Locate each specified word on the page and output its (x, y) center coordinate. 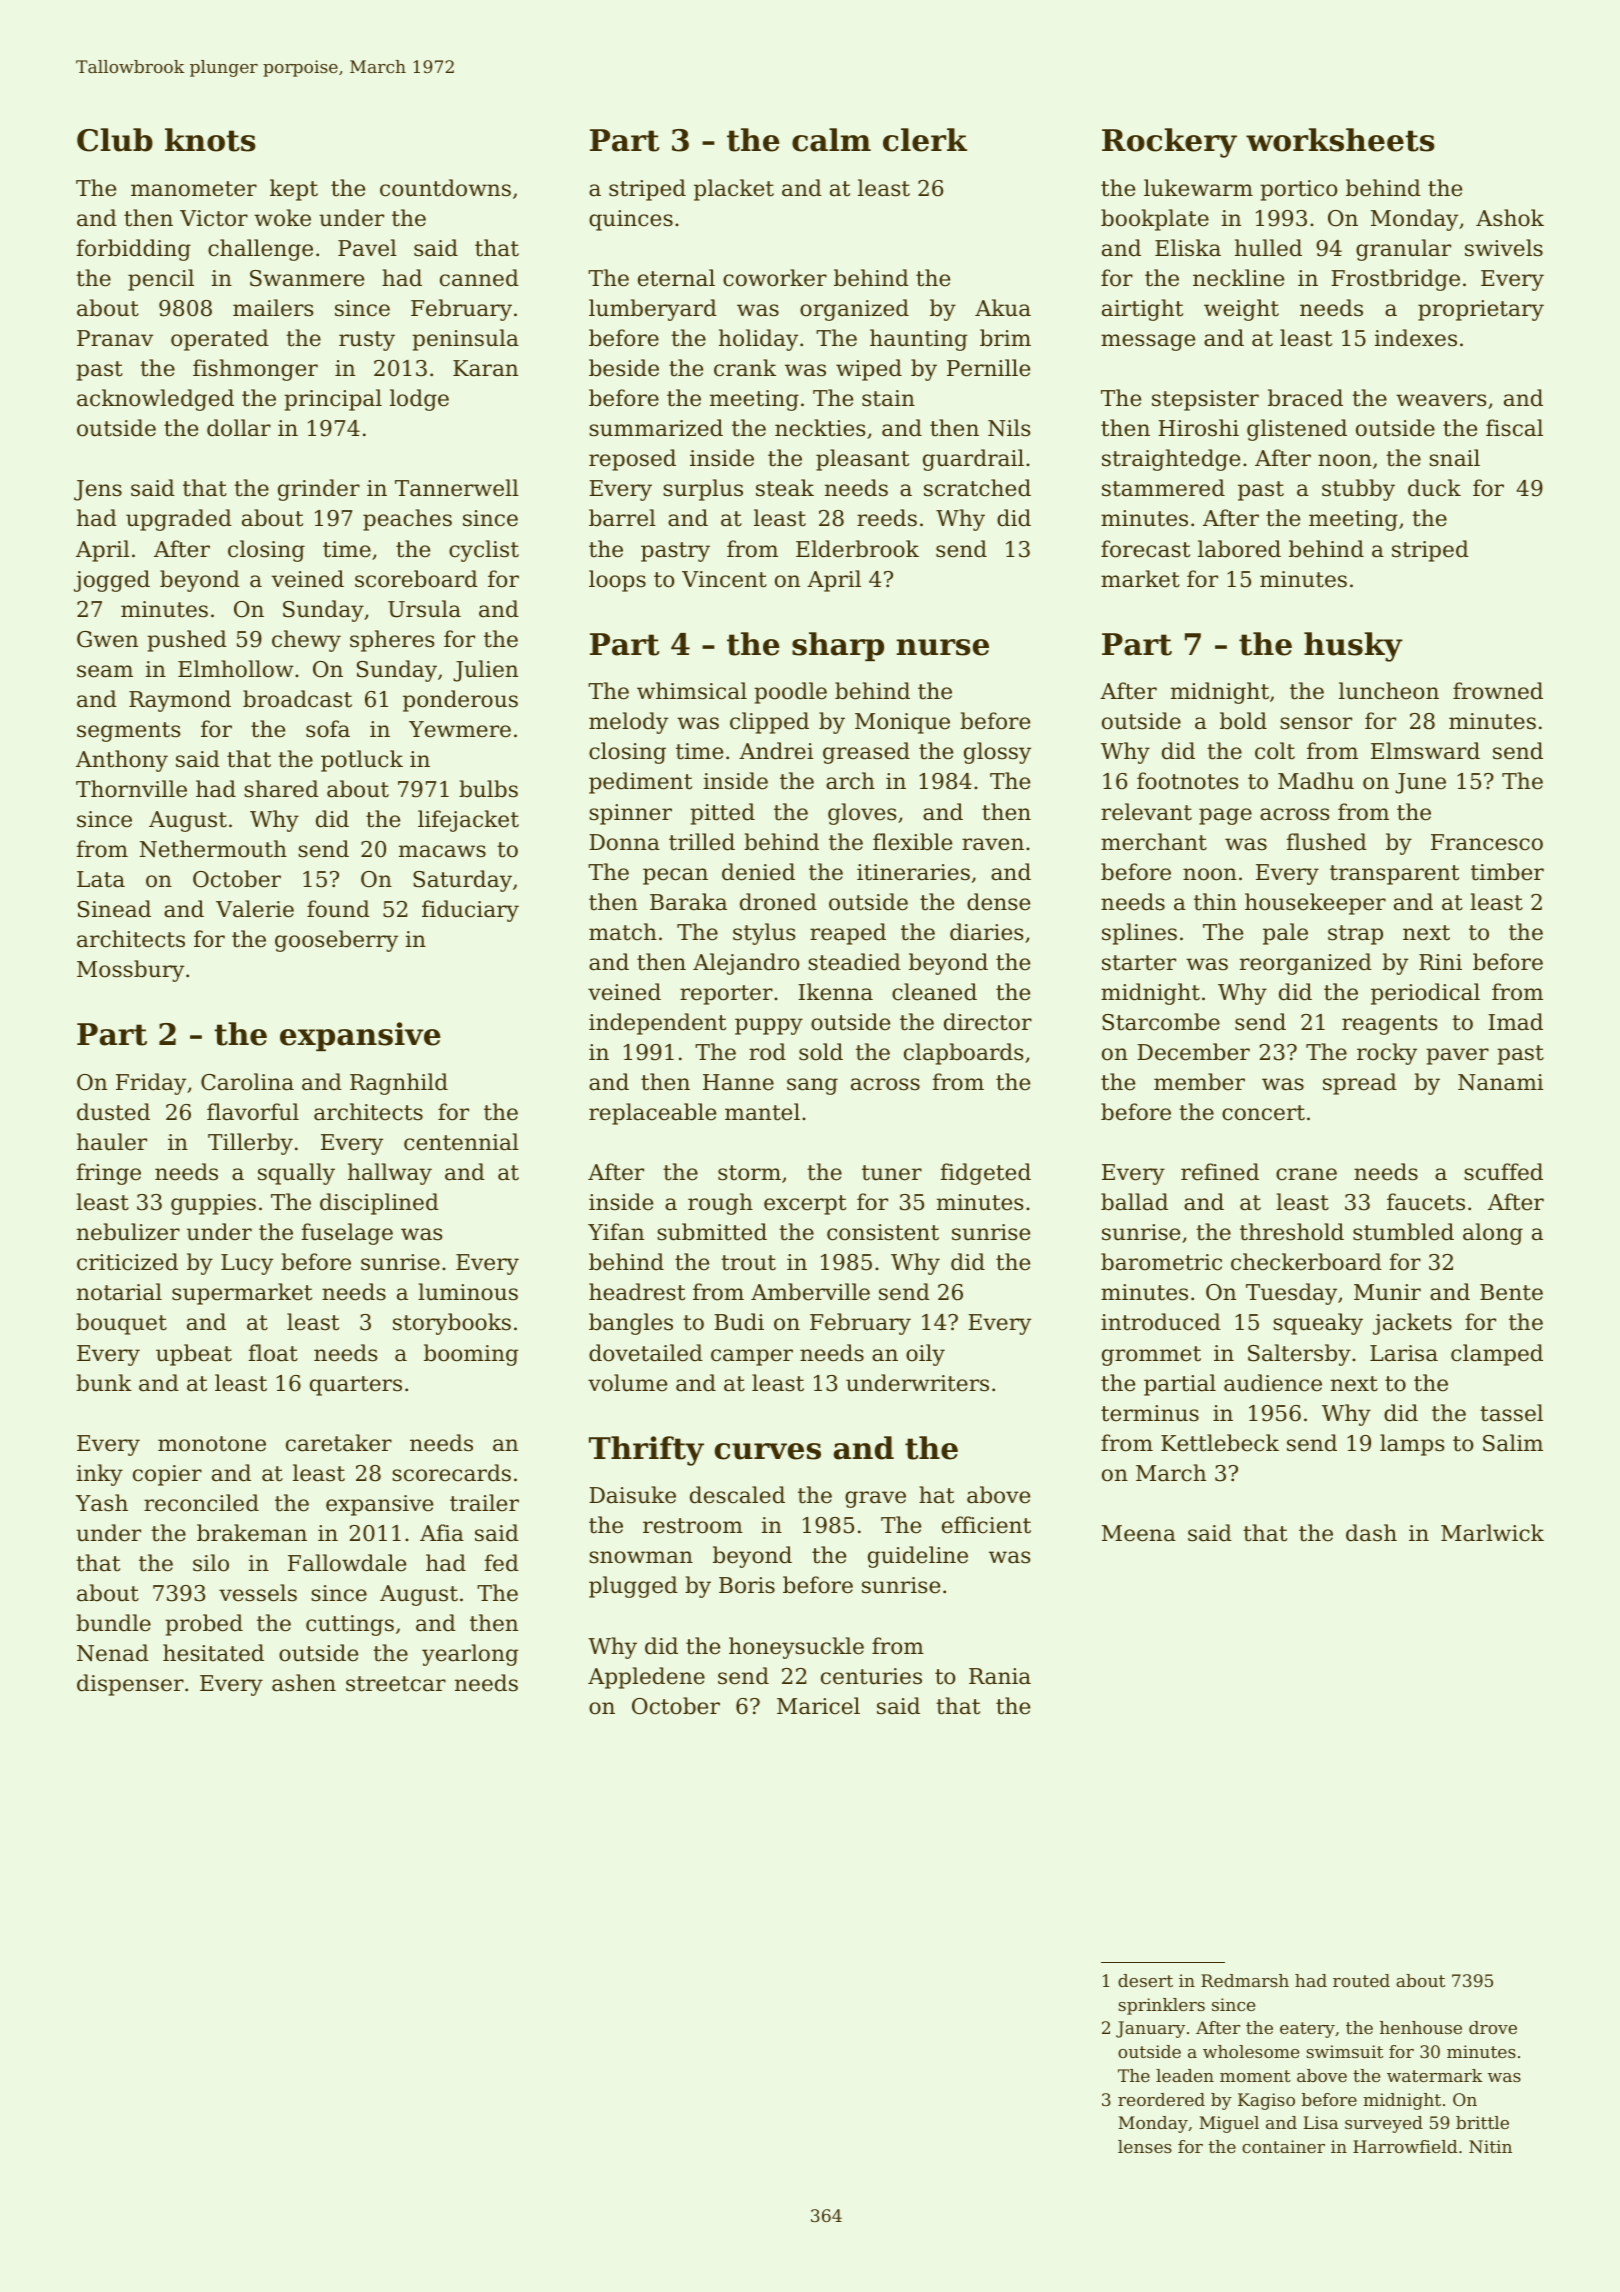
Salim (1513, 1443)
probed (204, 1625)
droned (778, 902)
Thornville (131, 789)
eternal (676, 278)
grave (875, 1499)
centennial (461, 1142)
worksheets (1340, 140)
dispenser (130, 1685)
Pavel (367, 248)
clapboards (963, 1054)
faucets (1426, 1202)
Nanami (1500, 1082)
